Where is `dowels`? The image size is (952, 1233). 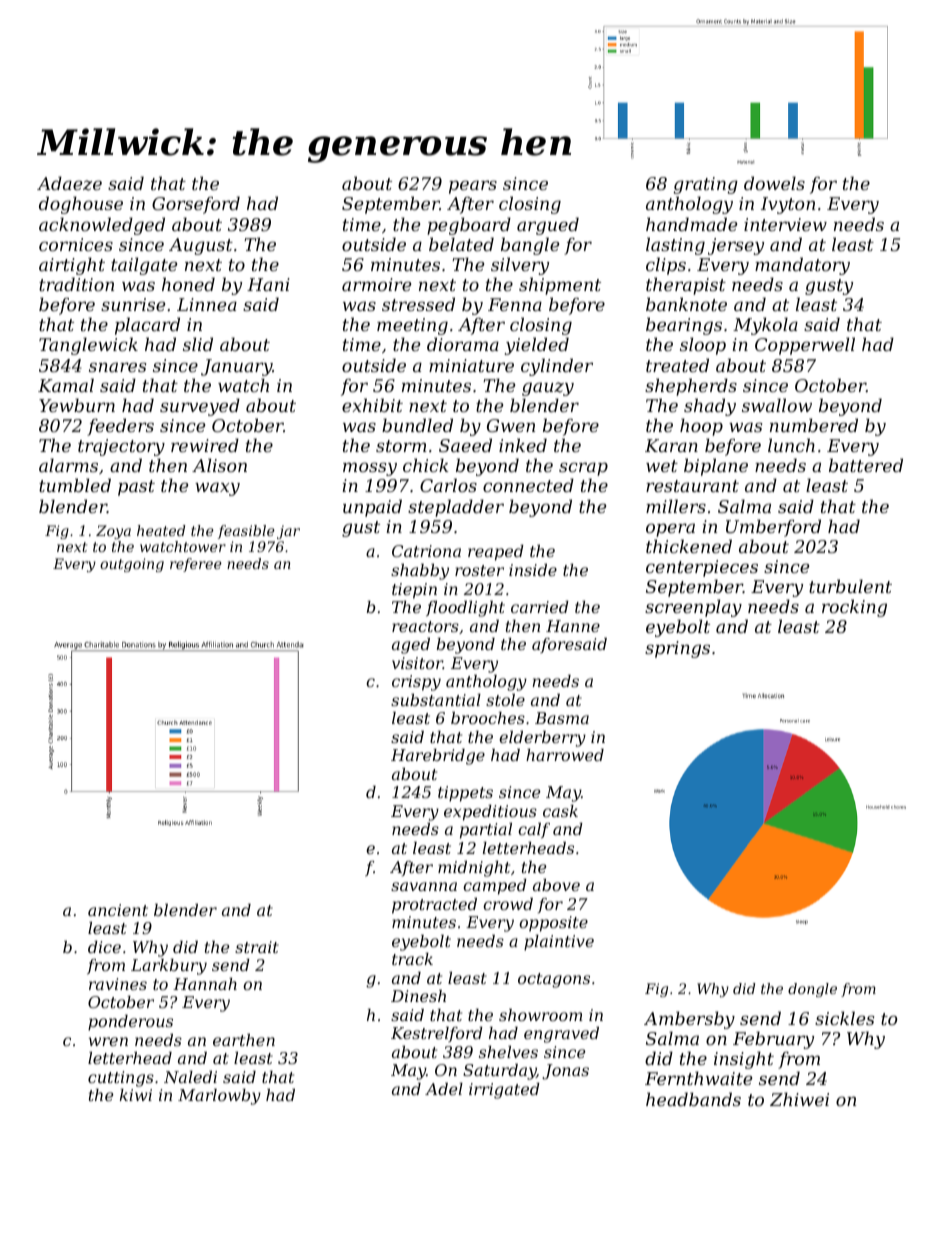 dowels is located at coordinates (774, 183).
